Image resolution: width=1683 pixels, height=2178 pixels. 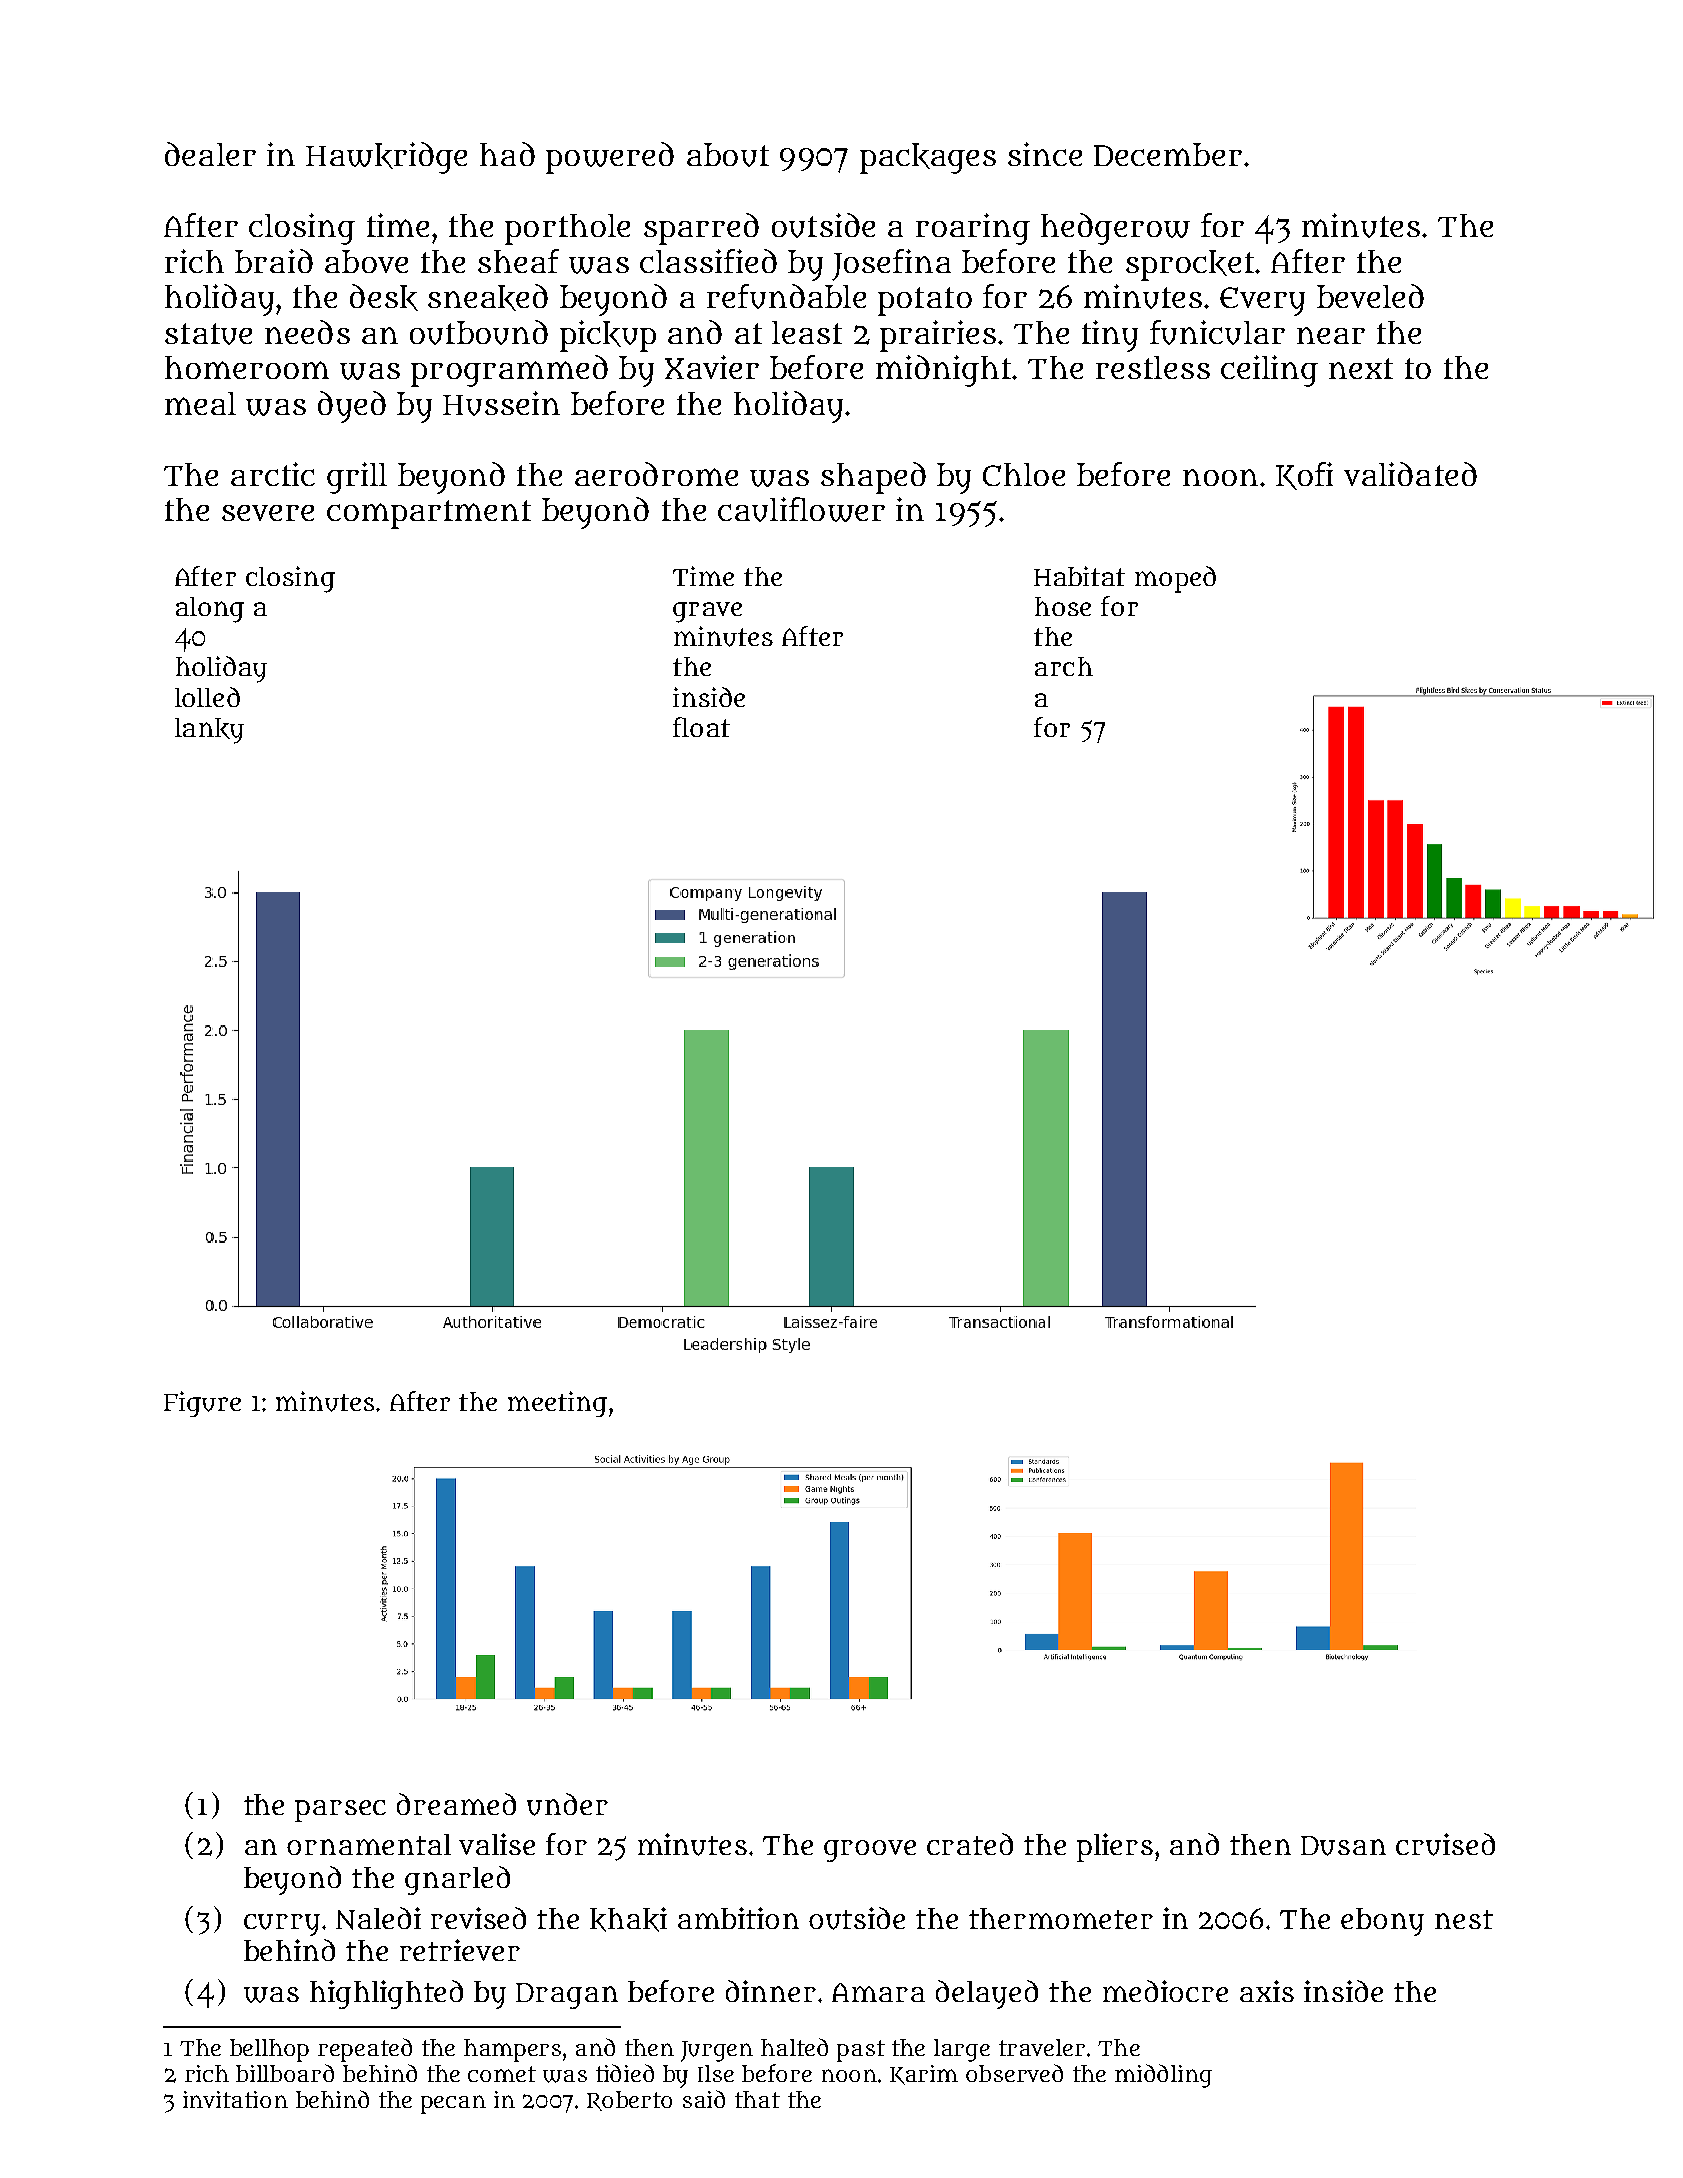 What do you see at coordinates (453, 2104) in the document?
I see `pecan` at bounding box center [453, 2104].
